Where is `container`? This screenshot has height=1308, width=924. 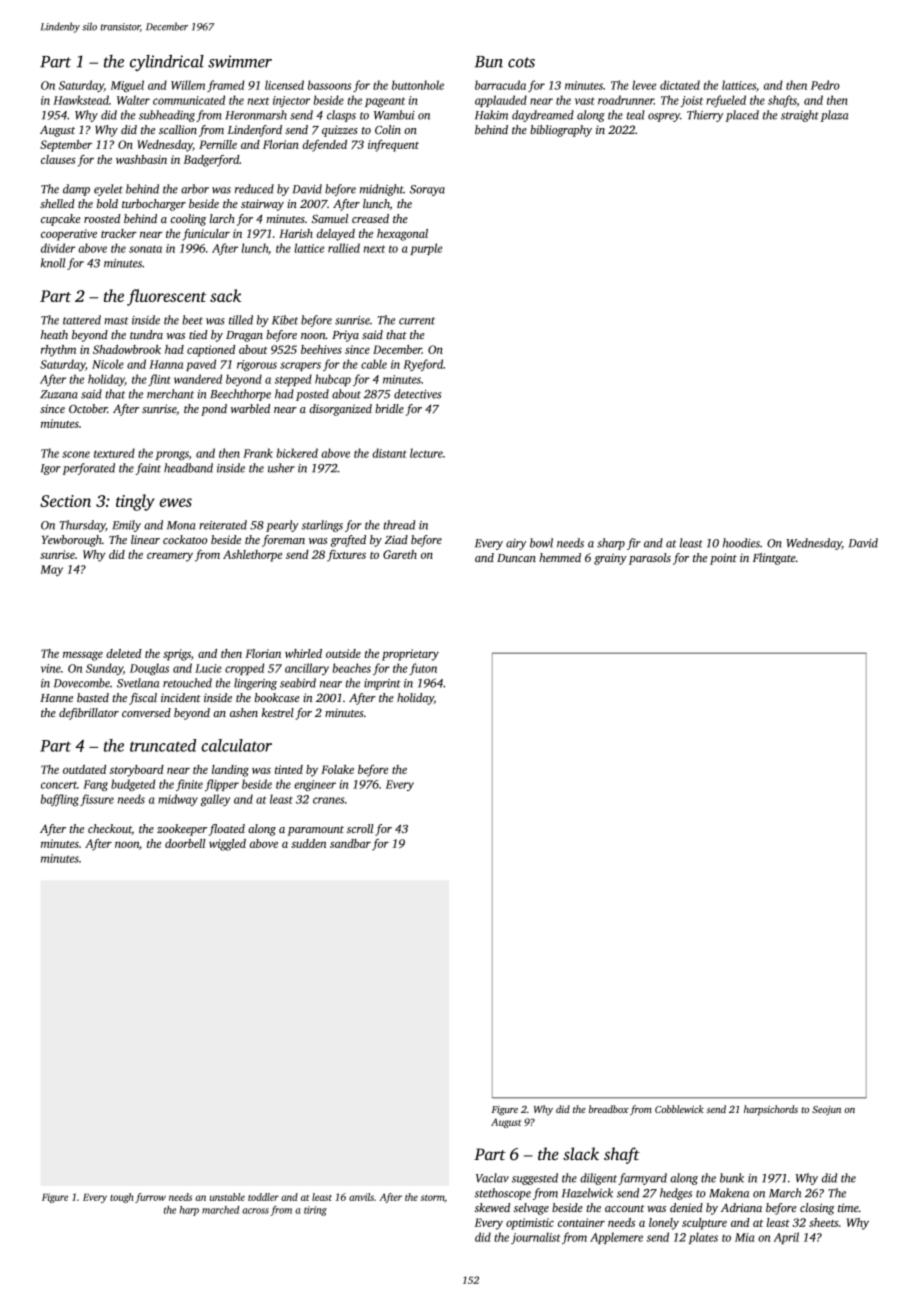
container is located at coordinates (581, 1222).
